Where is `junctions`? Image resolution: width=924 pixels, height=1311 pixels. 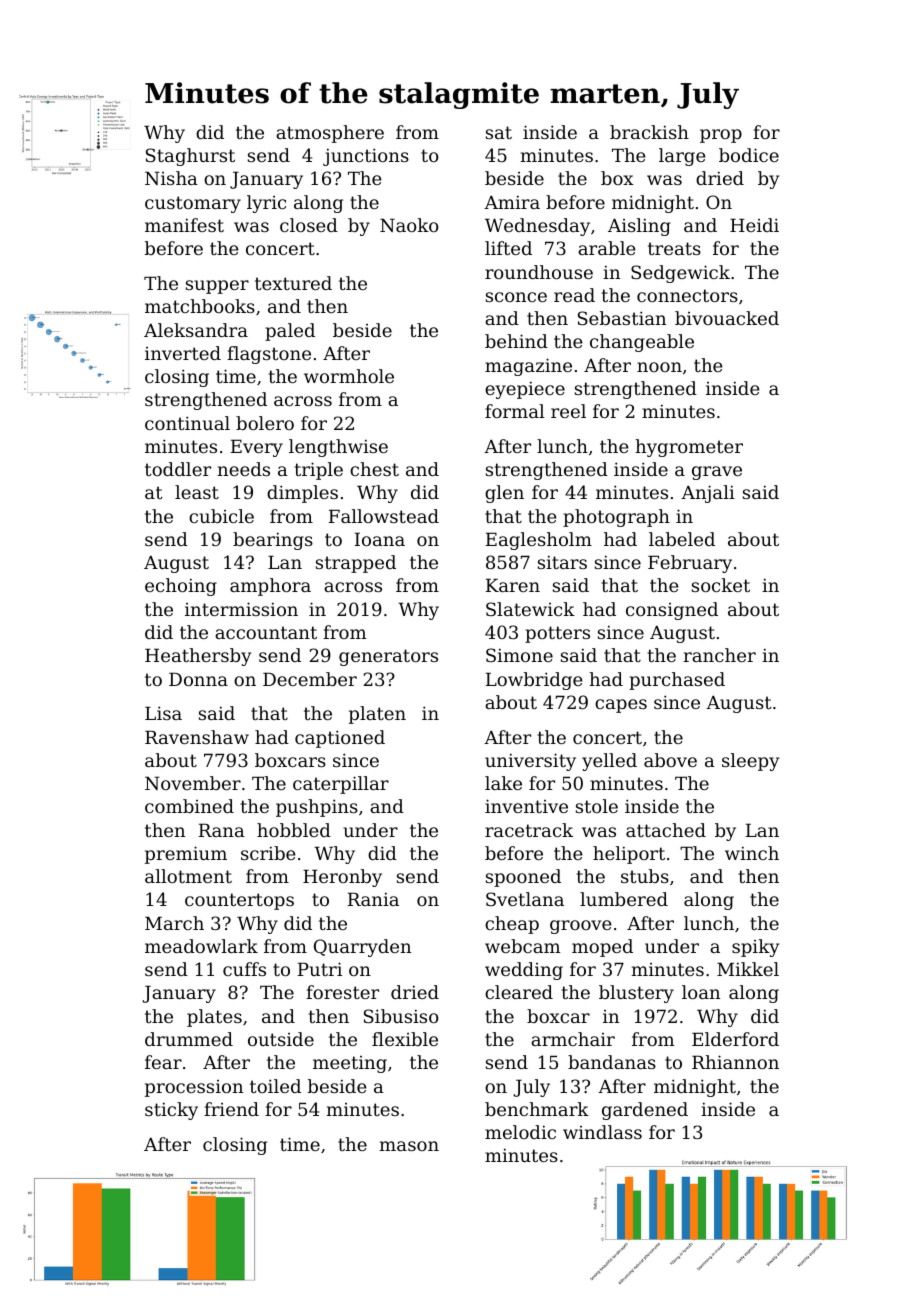
junctions is located at coordinates (366, 157).
